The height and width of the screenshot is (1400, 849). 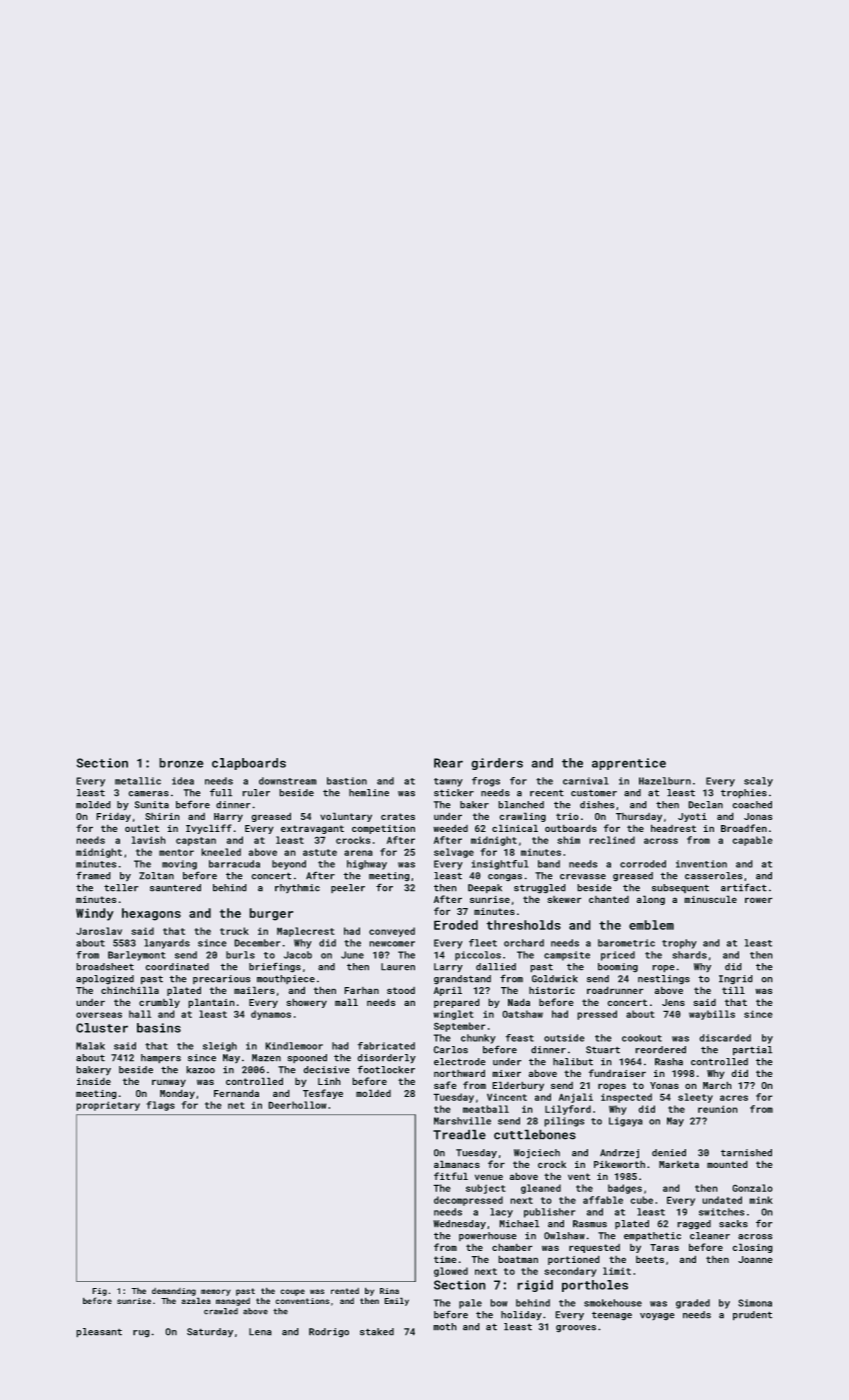 I want to click on Wojciech, so click(x=537, y=1154).
